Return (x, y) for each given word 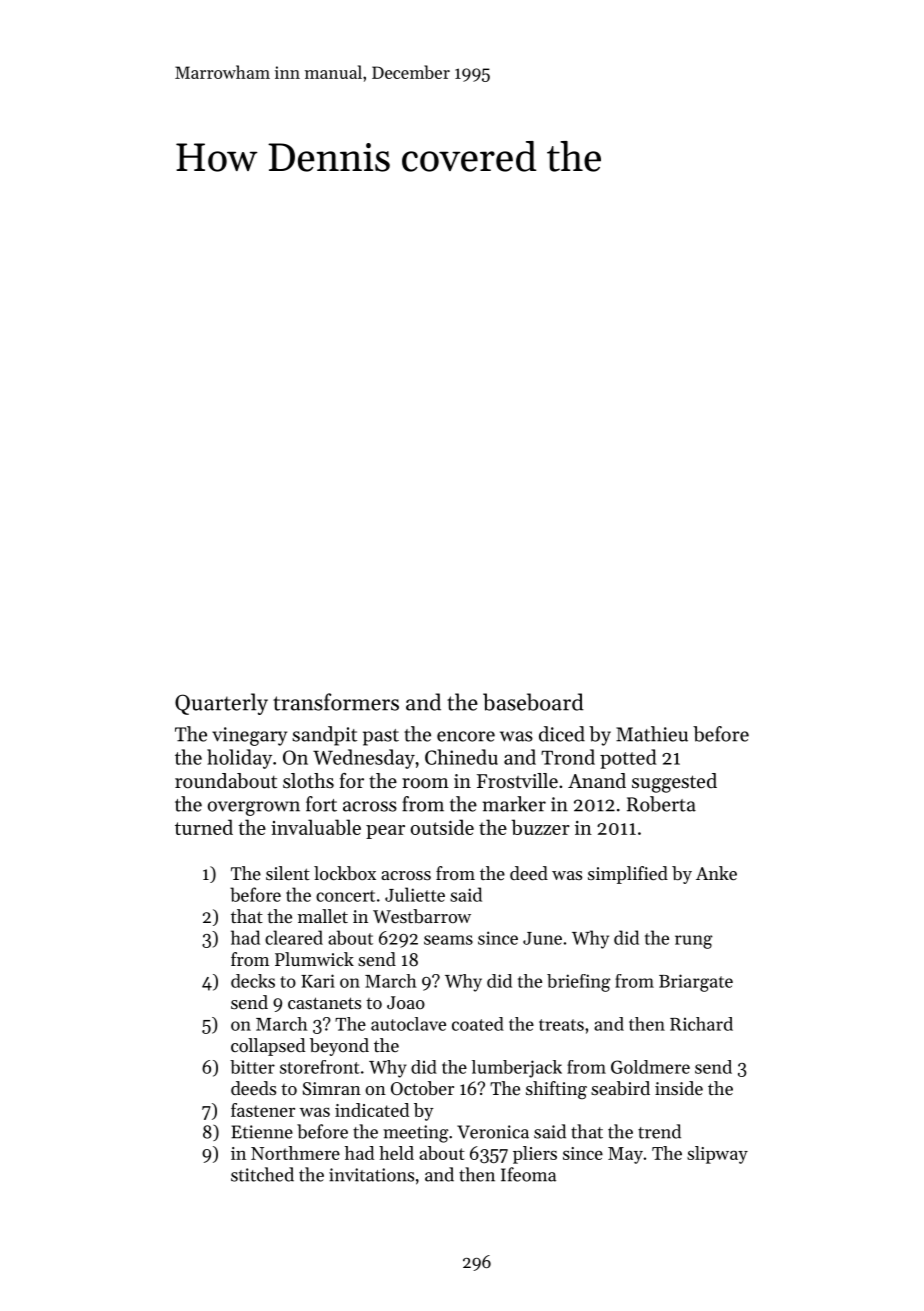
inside (679, 1088)
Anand (597, 780)
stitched (262, 1174)
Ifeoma (528, 1174)
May (625, 1155)
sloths (308, 781)
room (425, 783)
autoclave (408, 1024)
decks (253, 981)
